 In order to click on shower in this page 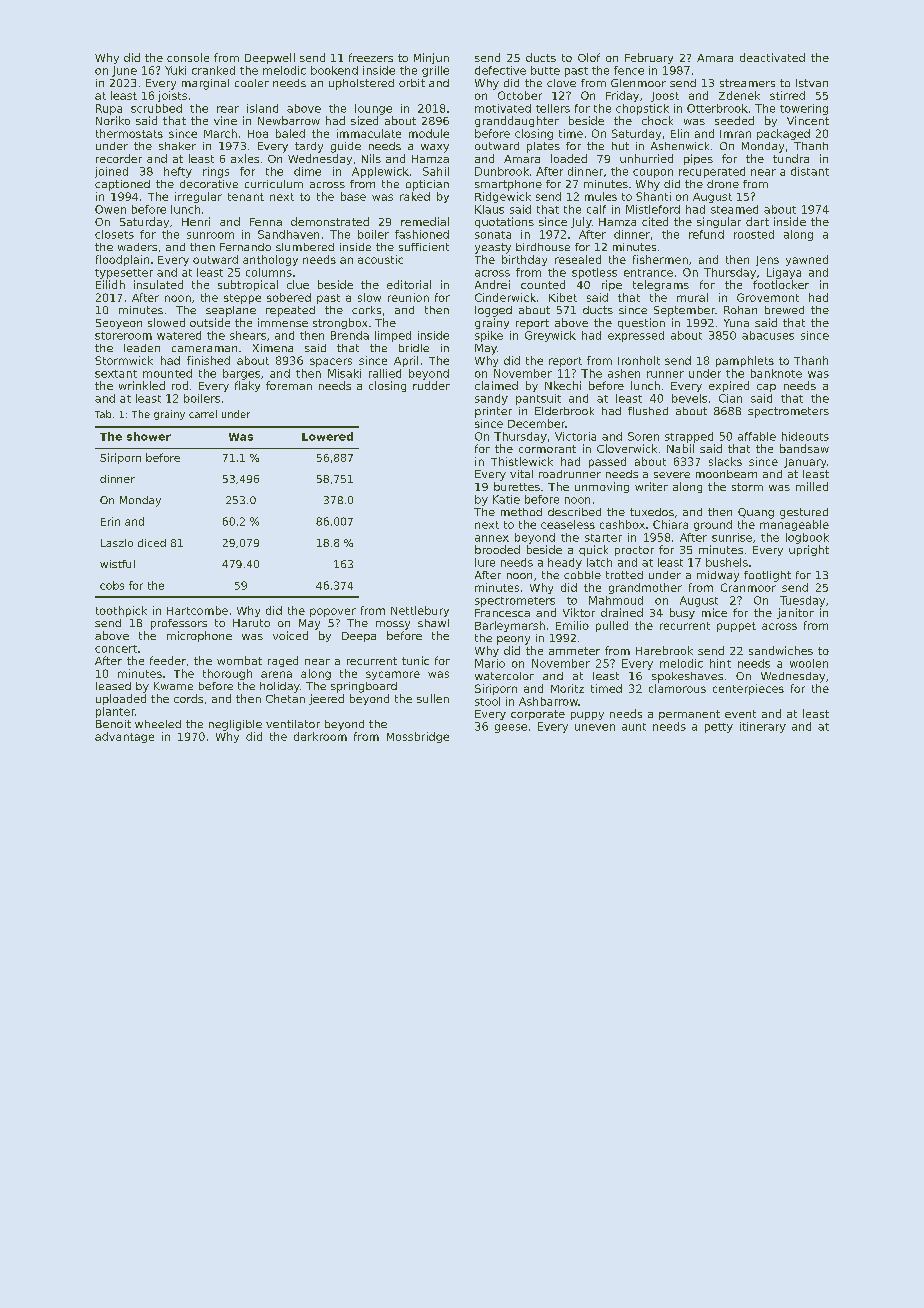, I will do `click(149, 436)`.
